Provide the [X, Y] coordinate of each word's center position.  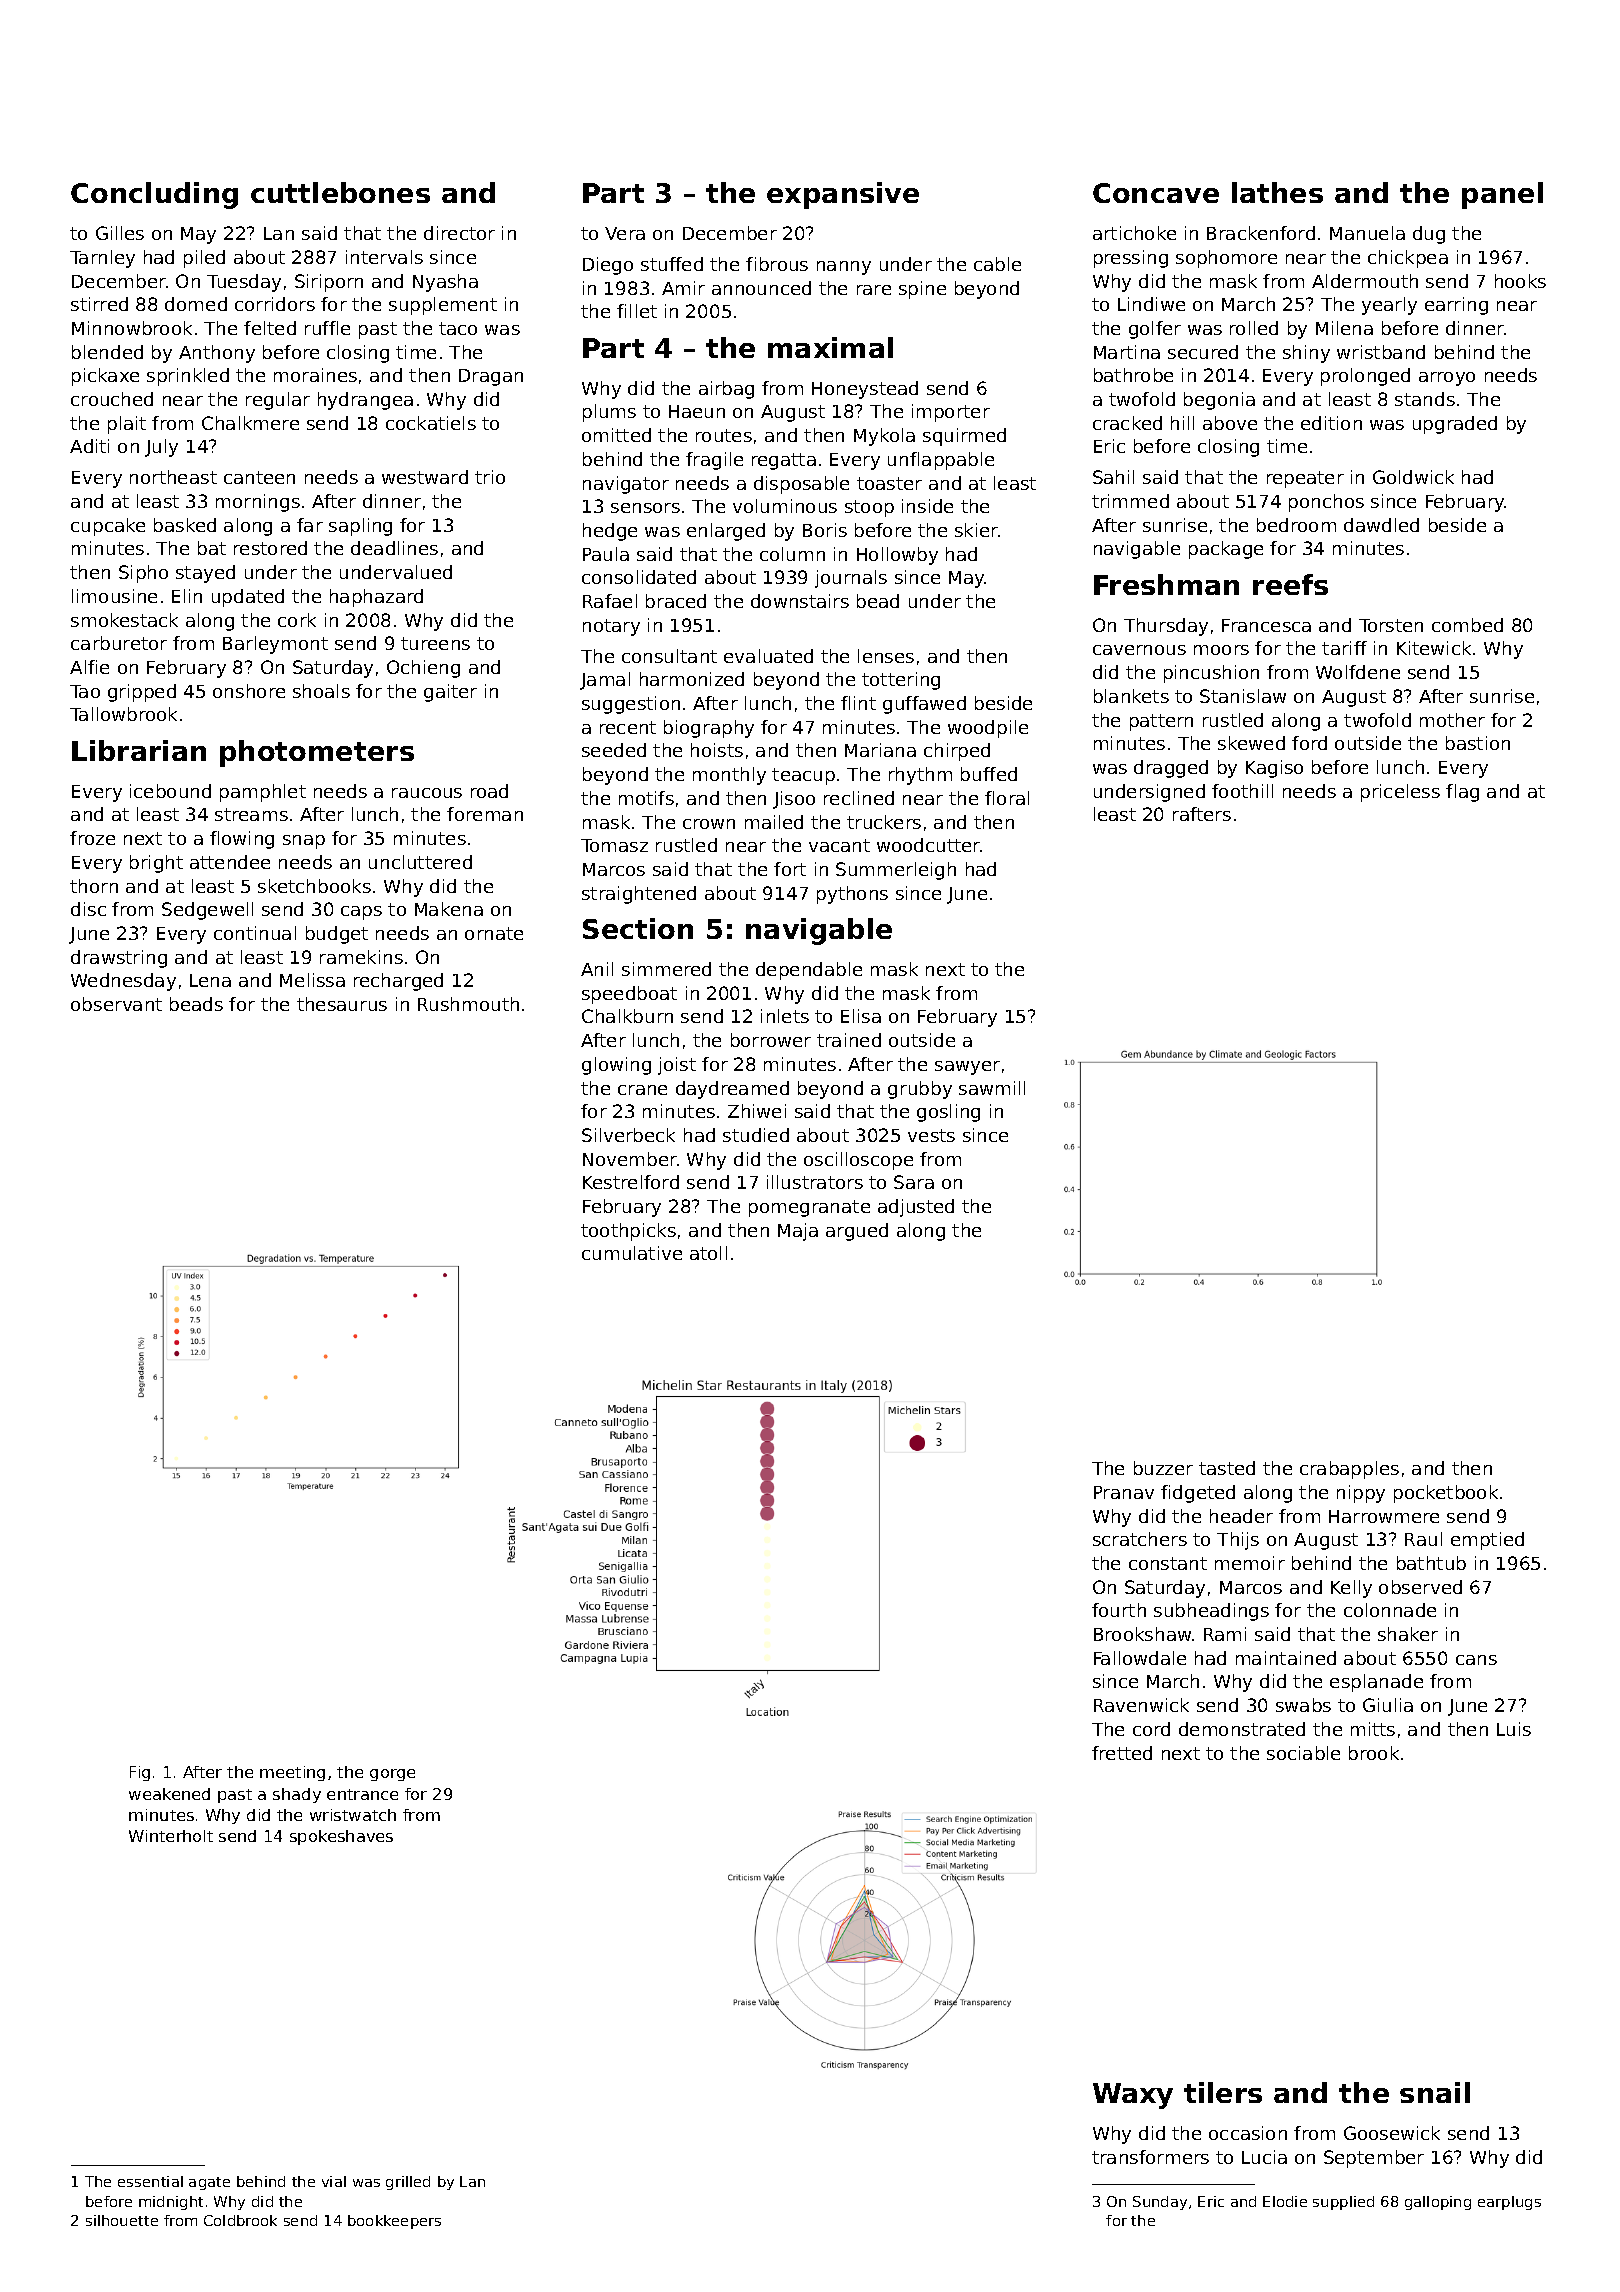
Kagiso [1274, 769]
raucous [427, 793]
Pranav [1124, 1492]
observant [116, 1004]
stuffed [672, 264]
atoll [708, 1253]
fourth [1119, 1610]
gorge [392, 1775]
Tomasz [614, 845]
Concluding [154, 195]
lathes [1277, 192]
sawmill [992, 1088]
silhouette [122, 2220]
